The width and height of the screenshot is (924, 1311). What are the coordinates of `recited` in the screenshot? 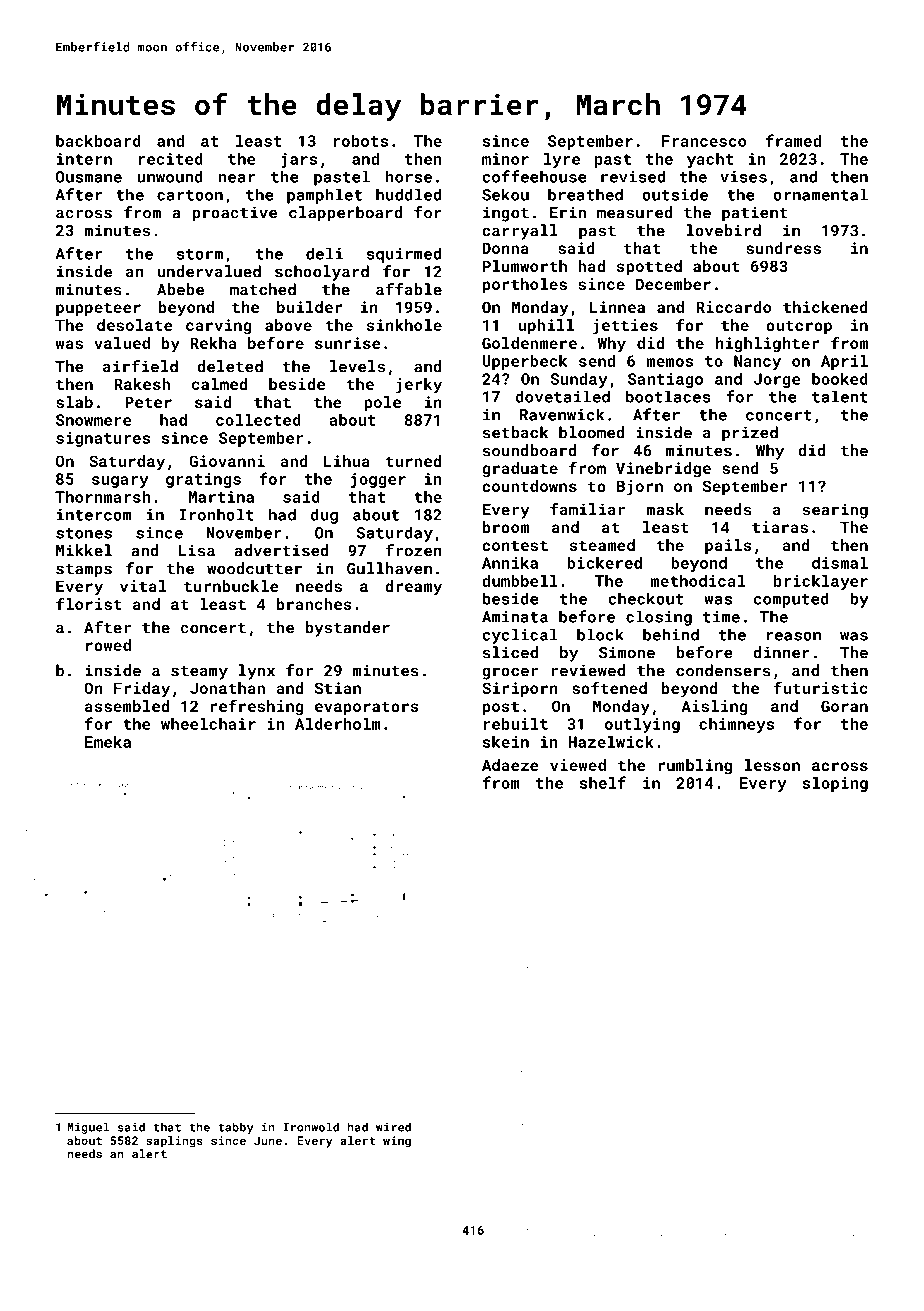 It's located at (170, 159).
